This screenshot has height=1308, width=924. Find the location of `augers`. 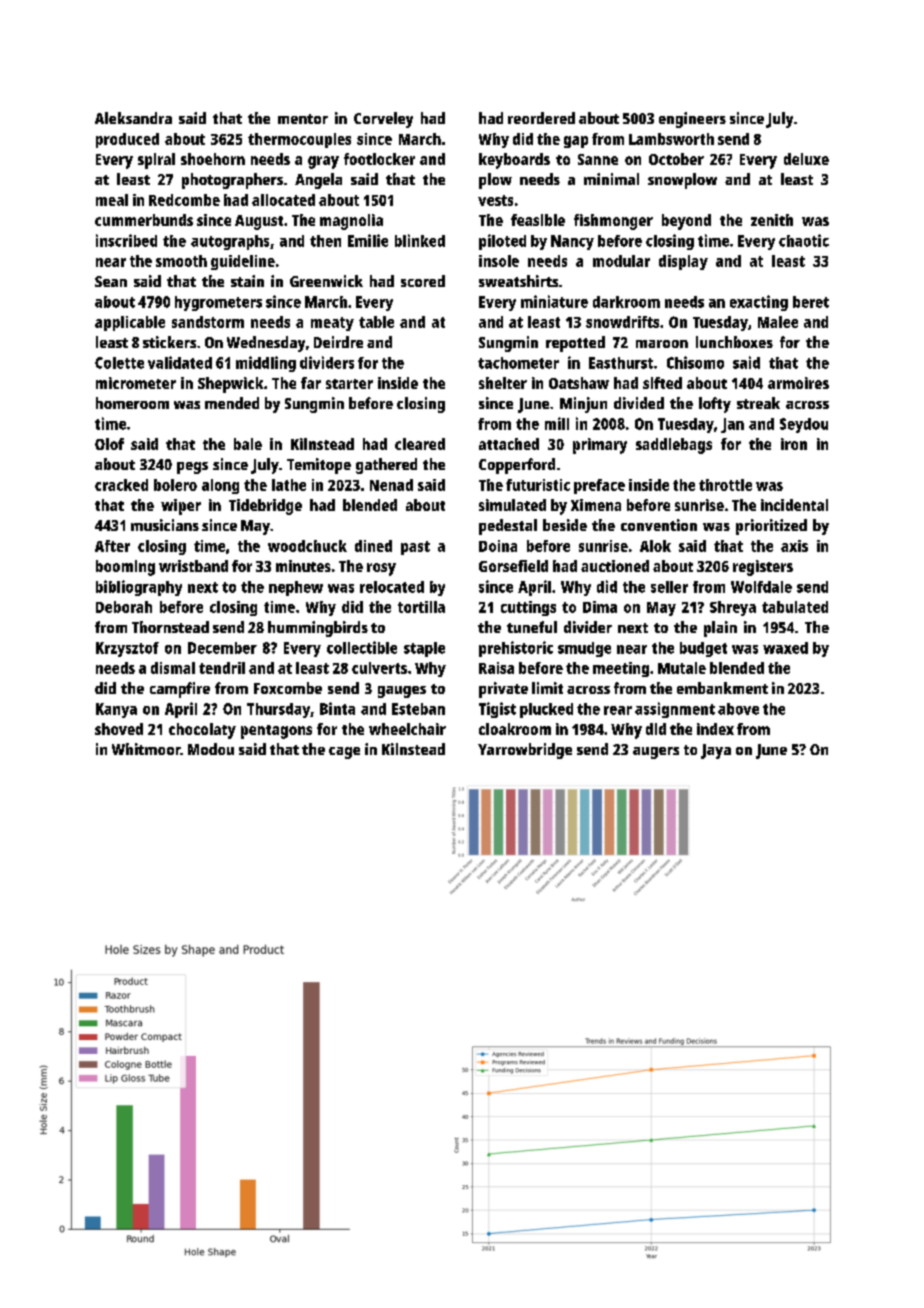

augers is located at coordinates (656, 753).
